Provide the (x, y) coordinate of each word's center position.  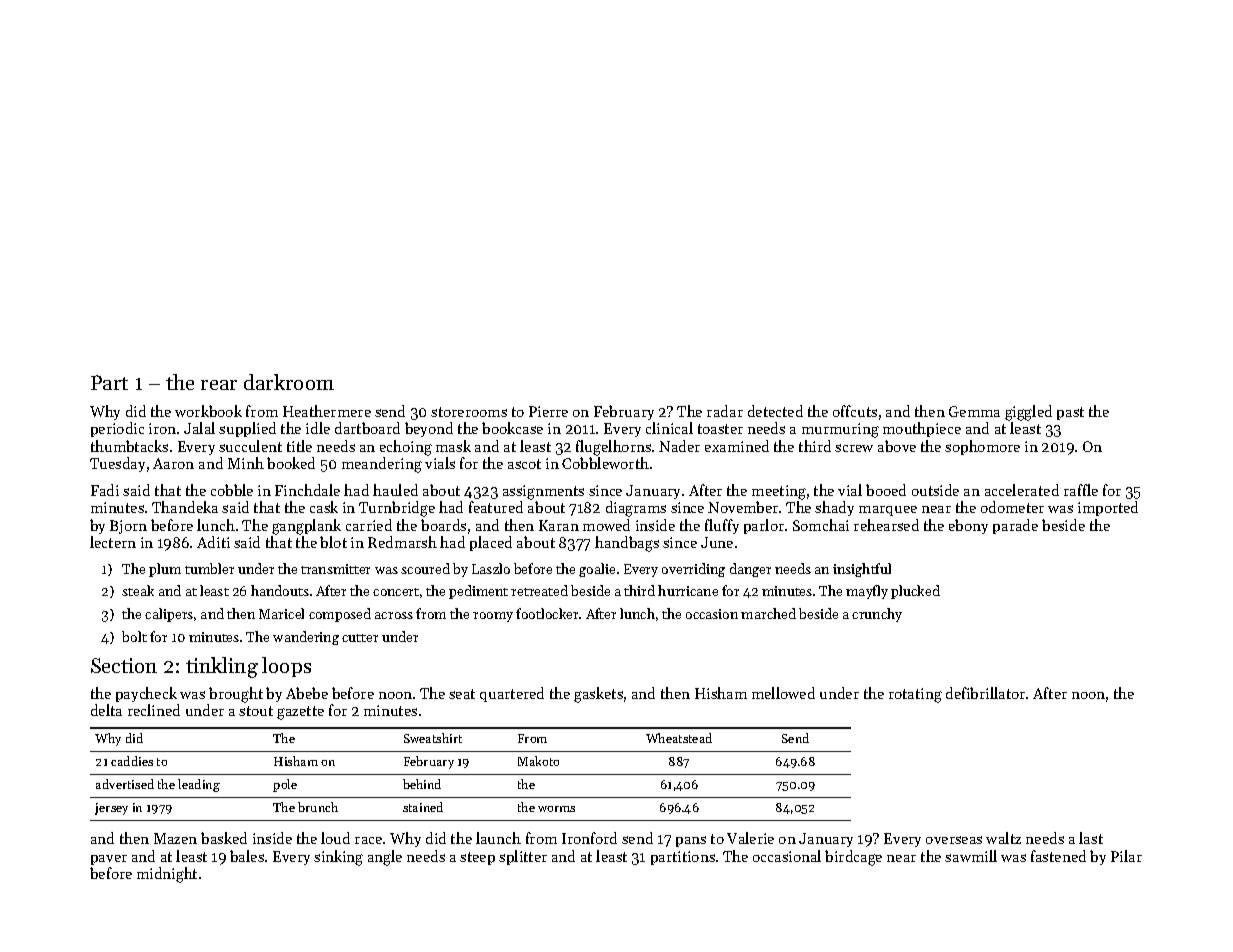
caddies (132, 761)
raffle (1081, 490)
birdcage (853, 858)
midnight (167, 875)
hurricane (688, 590)
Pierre (548, 411)
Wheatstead (679, 738)
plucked (915, 592)
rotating (915, 695)
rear (219, 385)
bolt (134, 636)
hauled (395, 490)
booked (291, 463)
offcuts (855, 411)
